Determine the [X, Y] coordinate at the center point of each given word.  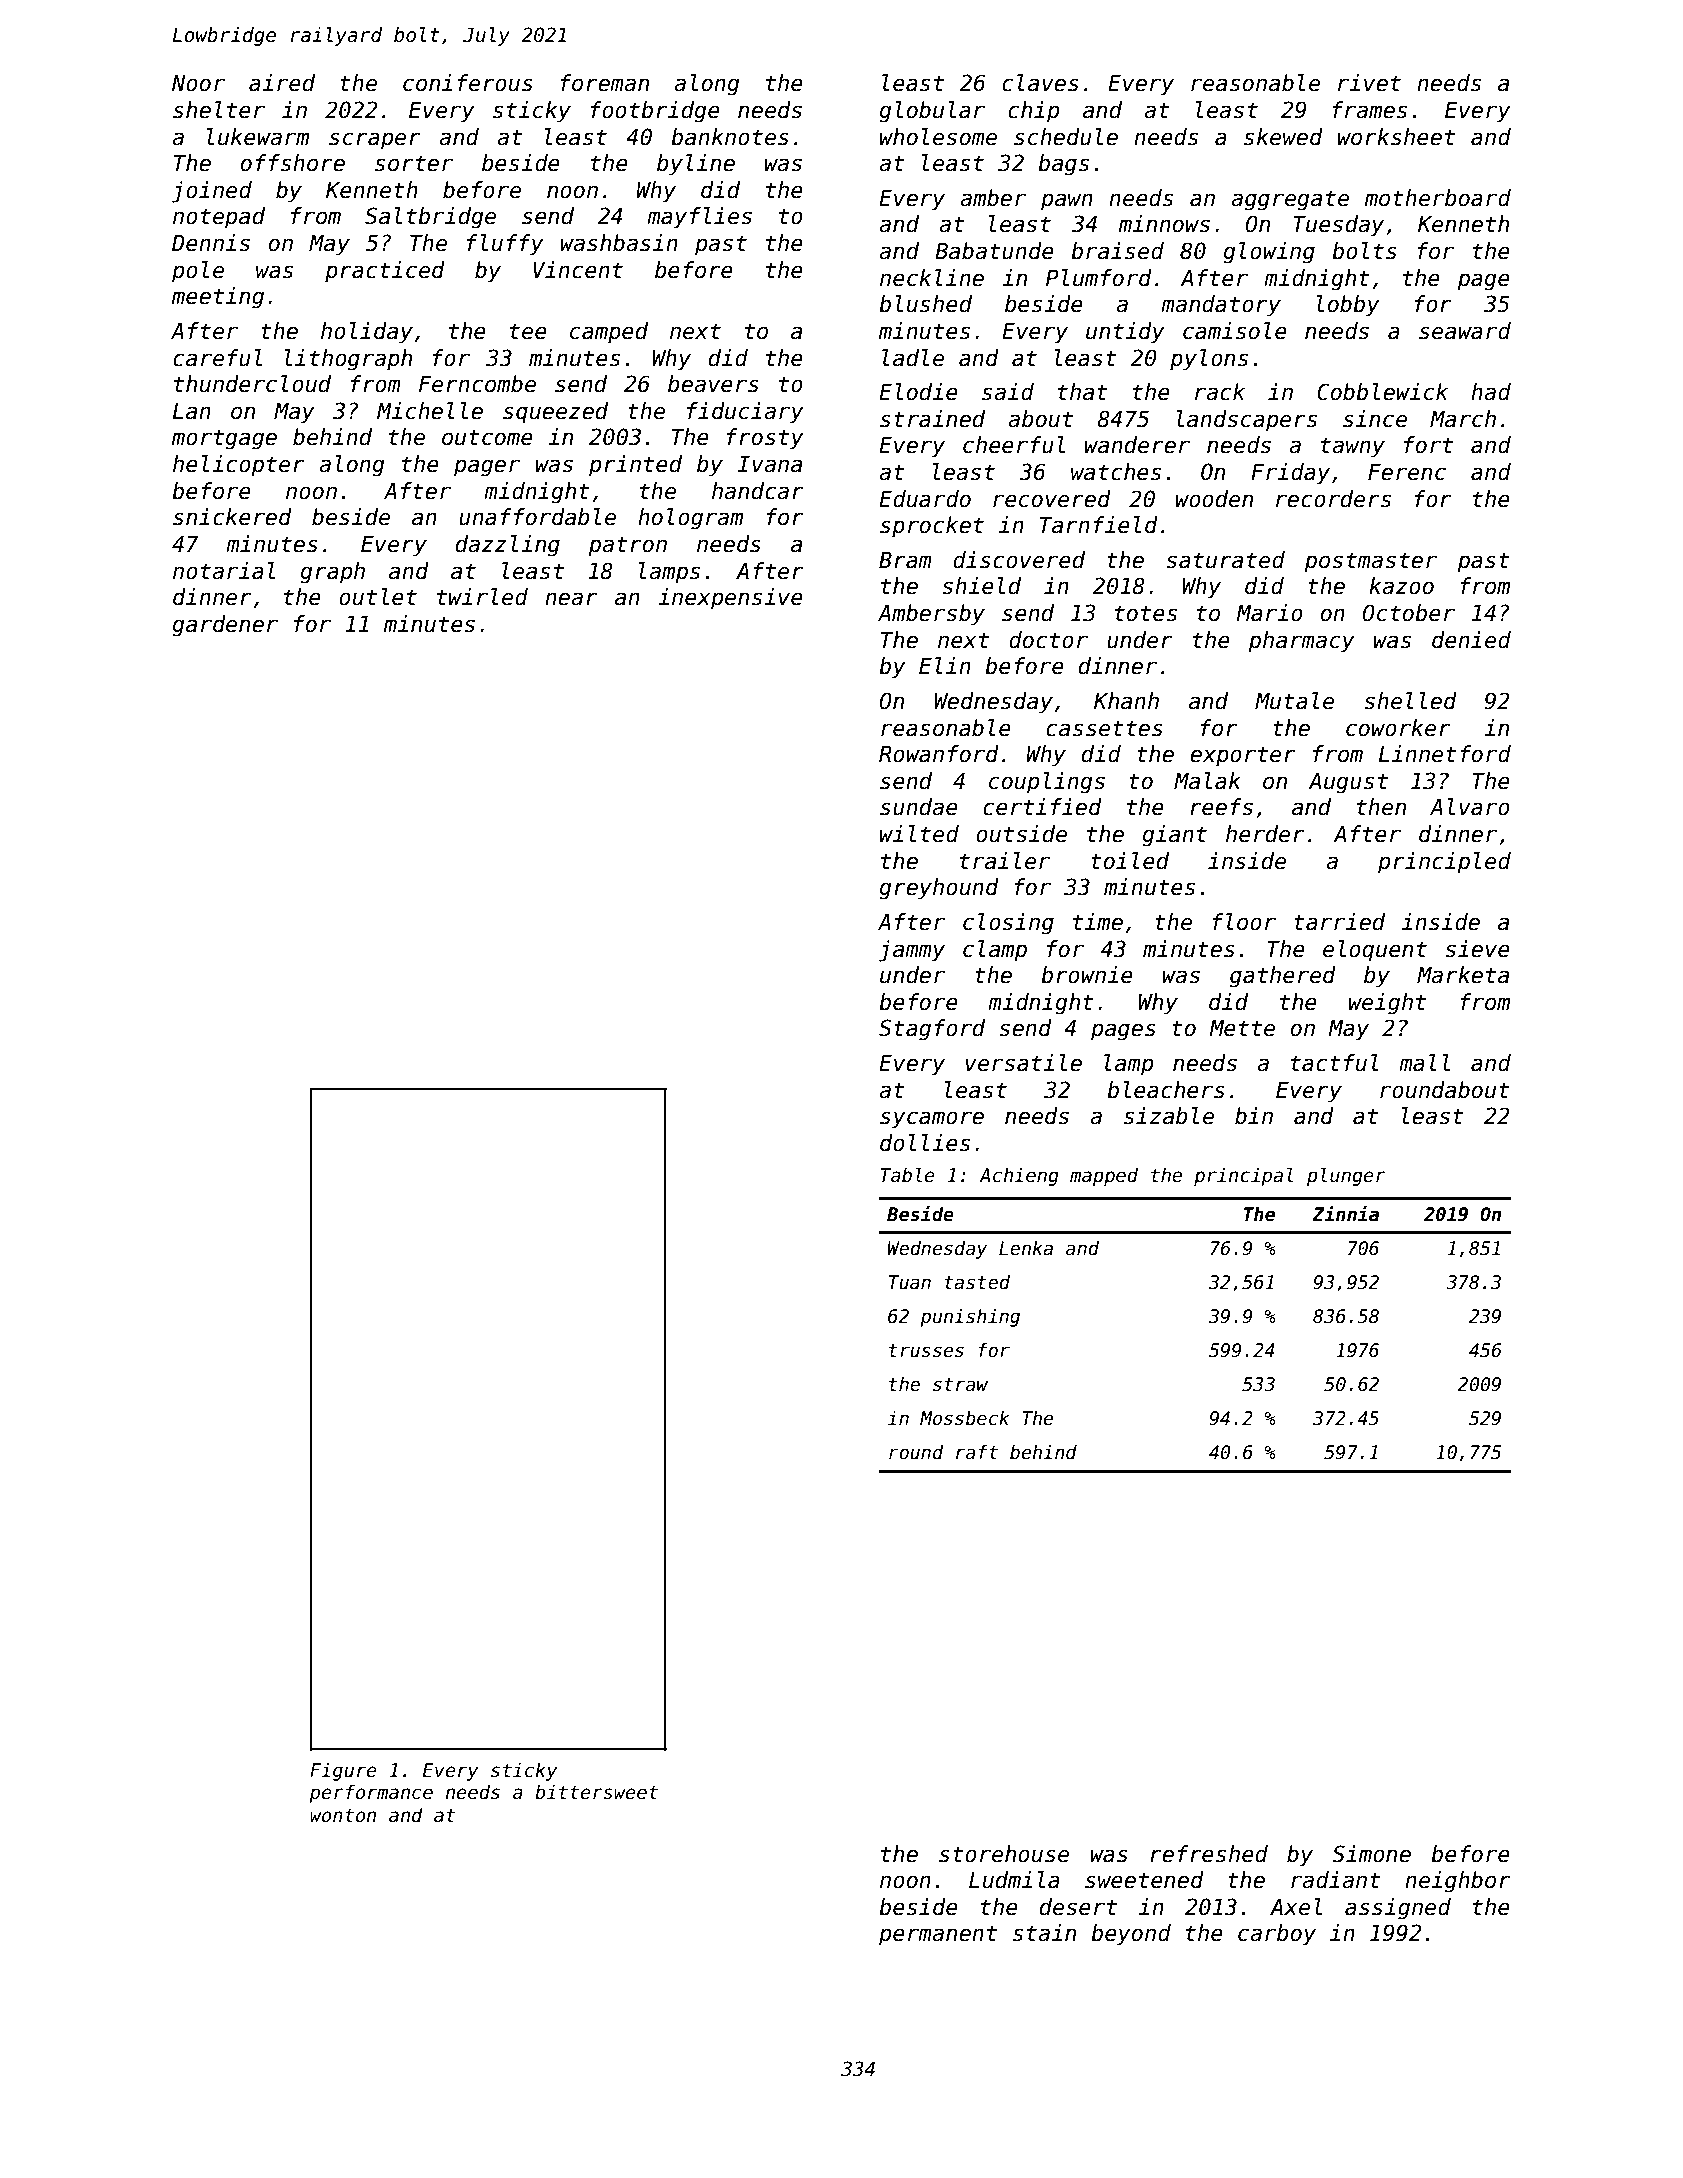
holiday [367, 333]
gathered [1283, 977]
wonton [343, 1816]
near [571, 599]
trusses [926, 1351]
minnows [1164, 224]
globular [932, 112]
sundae [919, 807]
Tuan [910, 1282]
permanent [938, 1935]
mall [1424, 1063]
